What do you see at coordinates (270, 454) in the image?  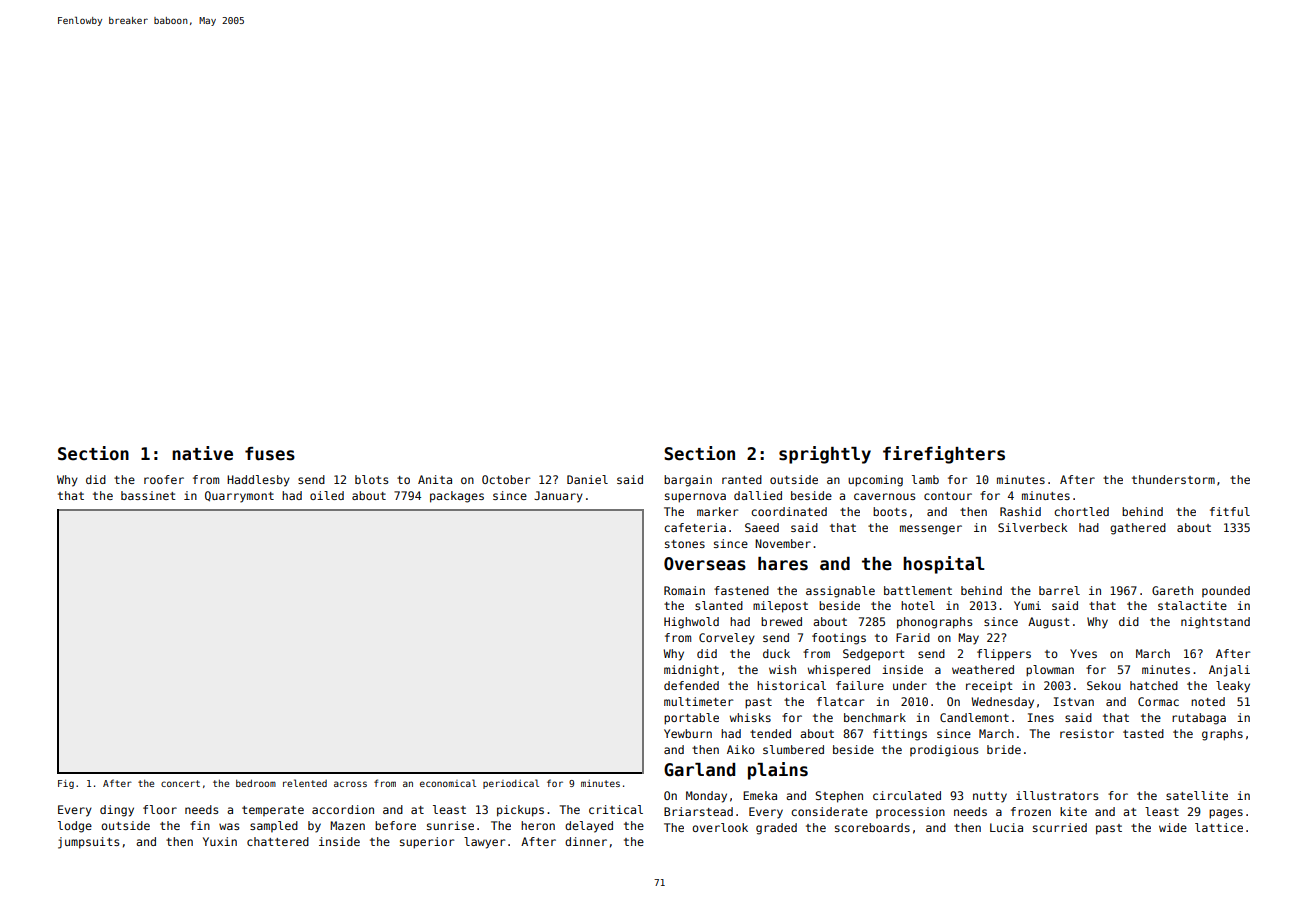 I see `fuses` at bounding box center [270, 454].
